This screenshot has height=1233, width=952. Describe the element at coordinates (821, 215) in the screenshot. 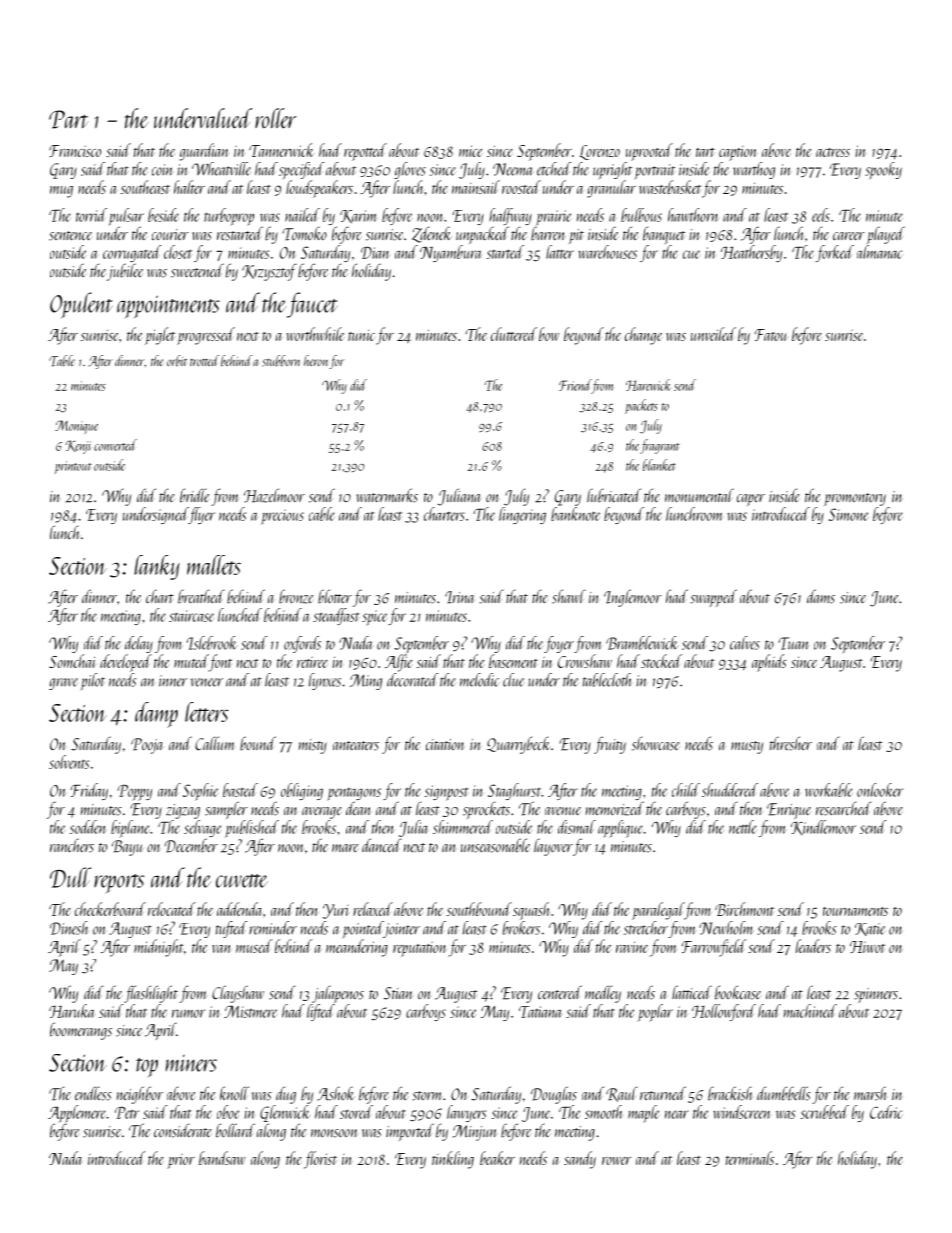

I see `eels` at that location.
